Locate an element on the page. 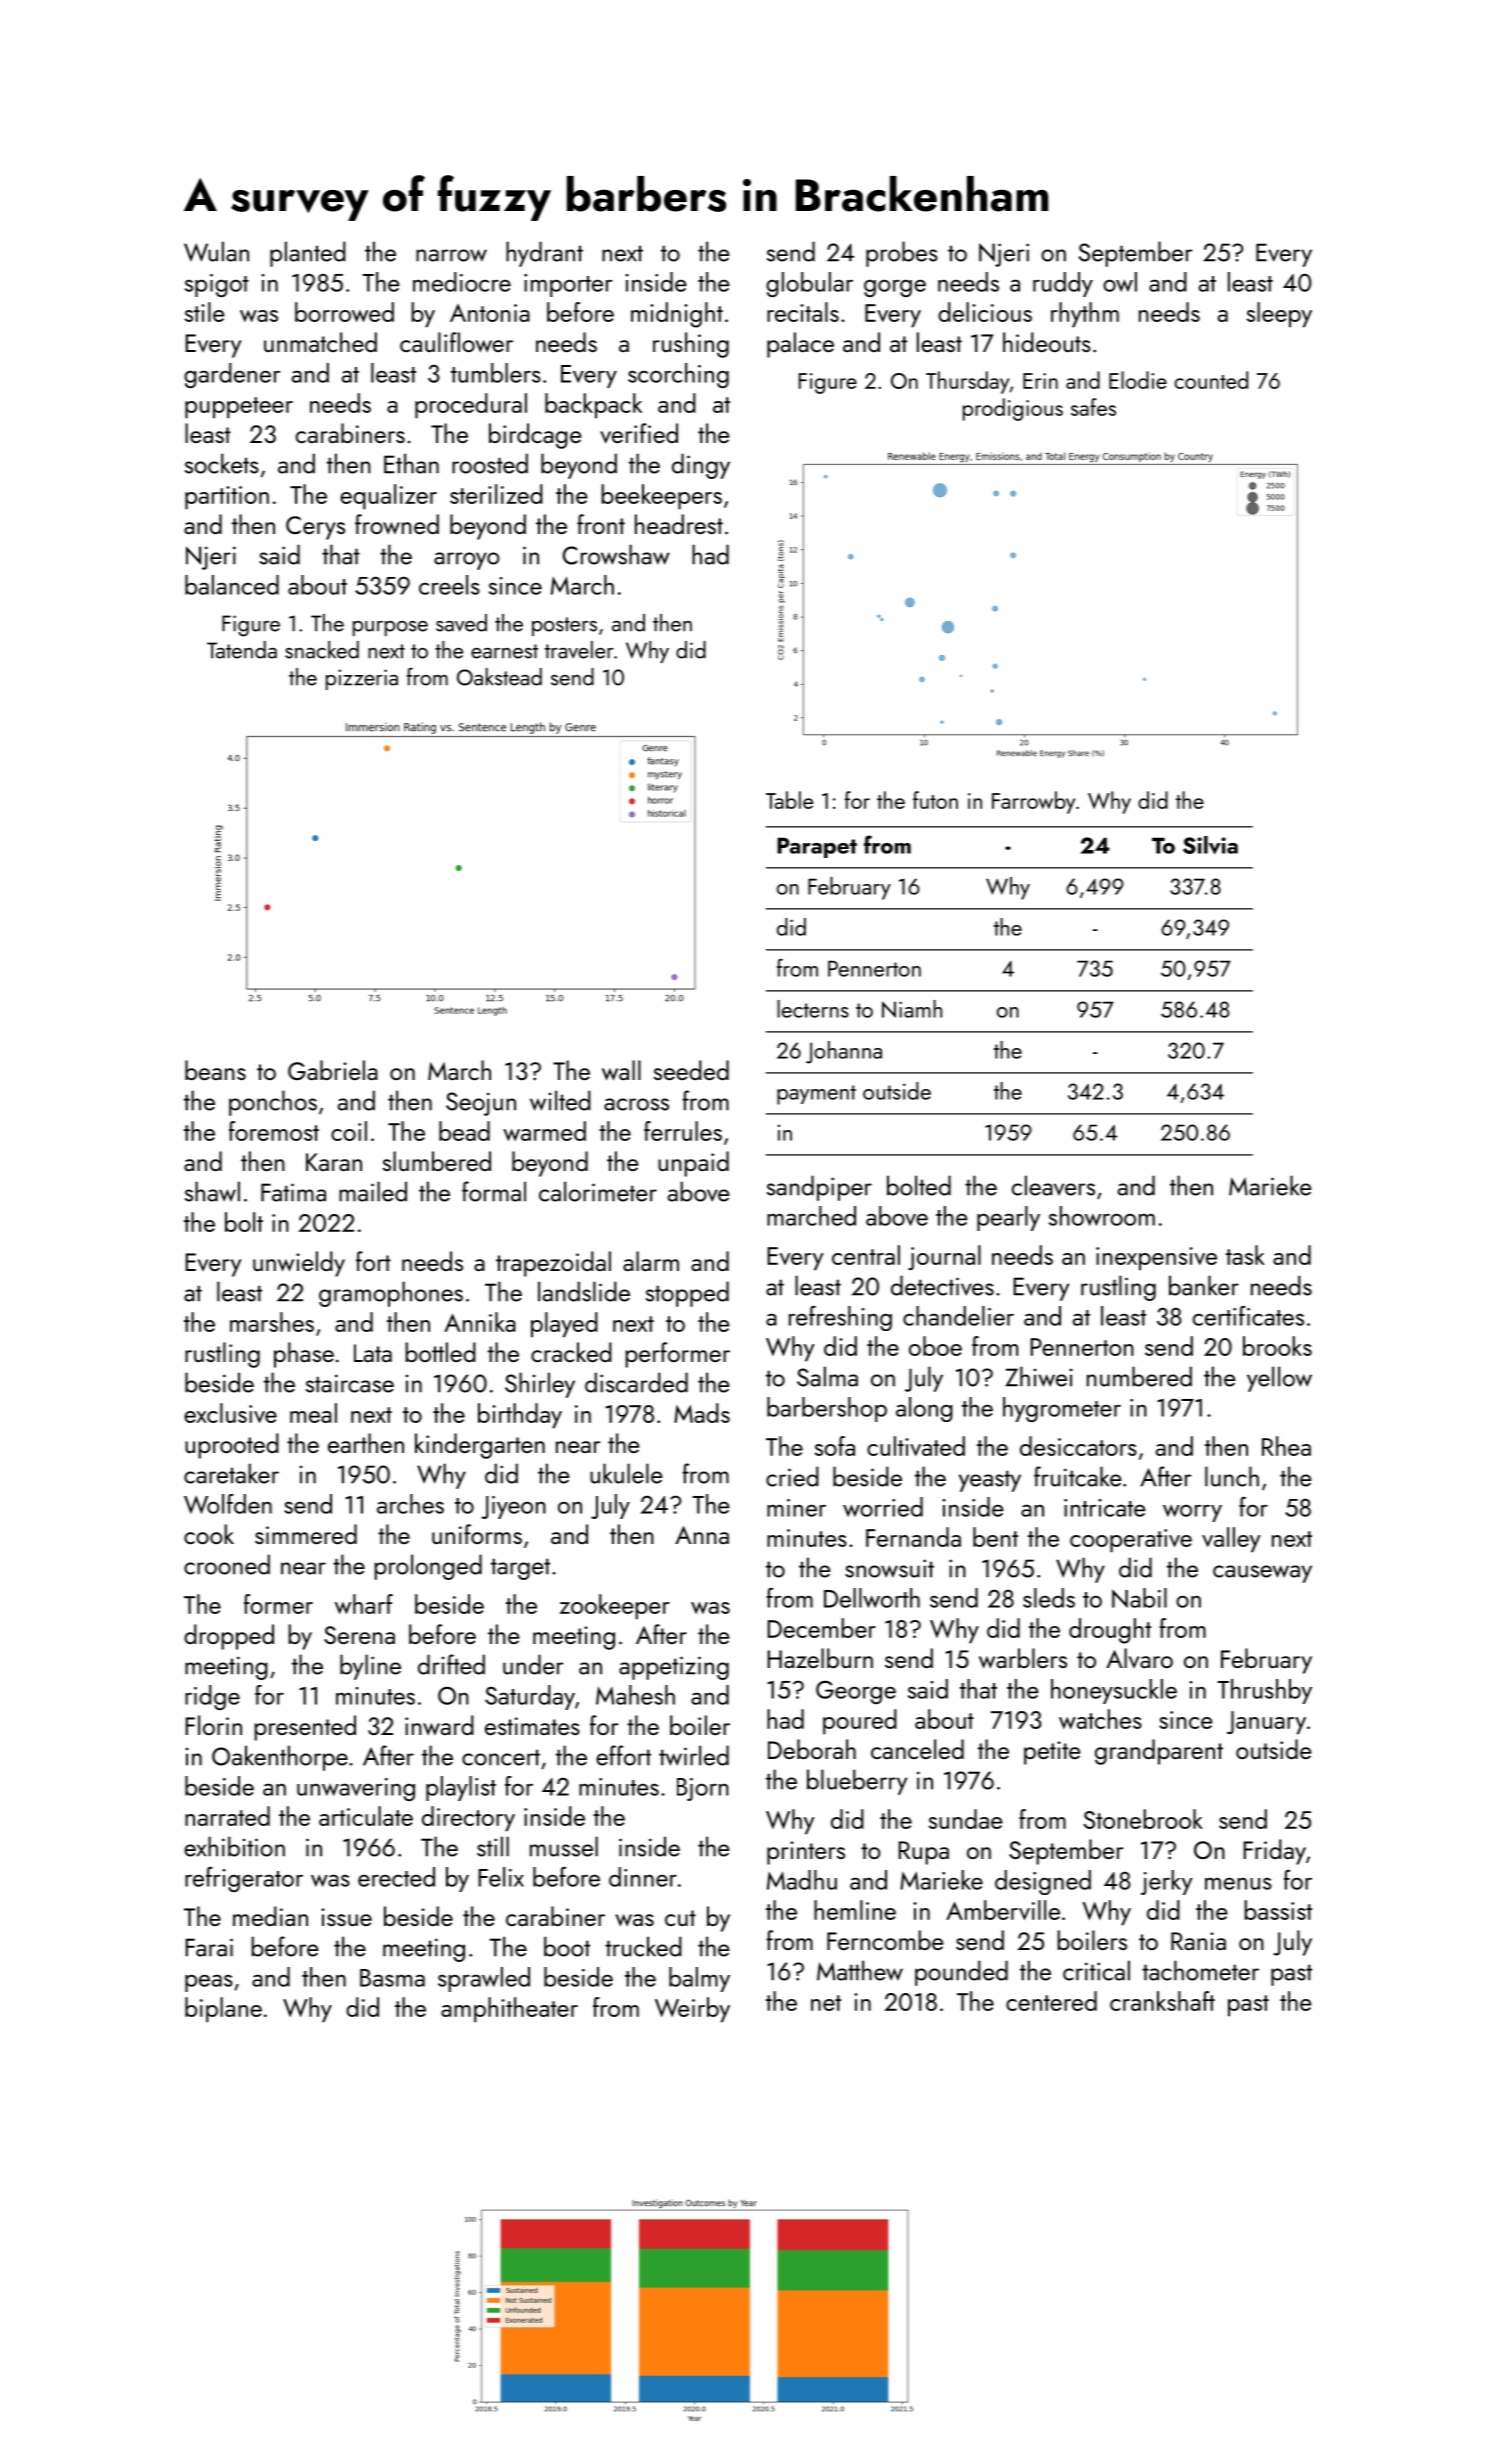 The width and height of the image is (1496, 2464). hydrant is located at coordinates (544, 254).
